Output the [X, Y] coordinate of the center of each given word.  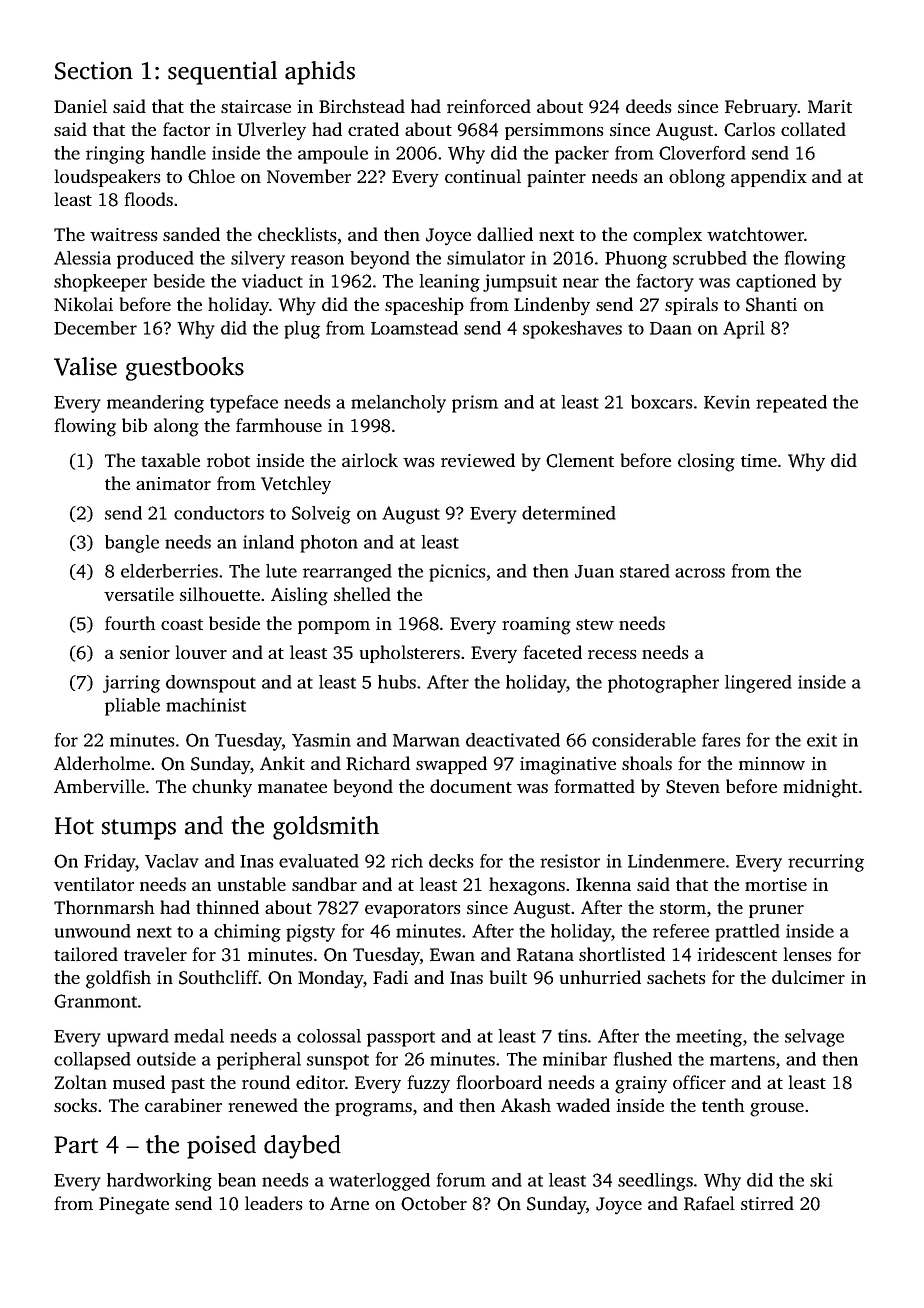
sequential [222, 73]
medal [199, 1036]
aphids [320, 73]
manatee [292, 787]
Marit [830, 106]
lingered [758, 684]
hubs [397, 682]
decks [451, 861]
